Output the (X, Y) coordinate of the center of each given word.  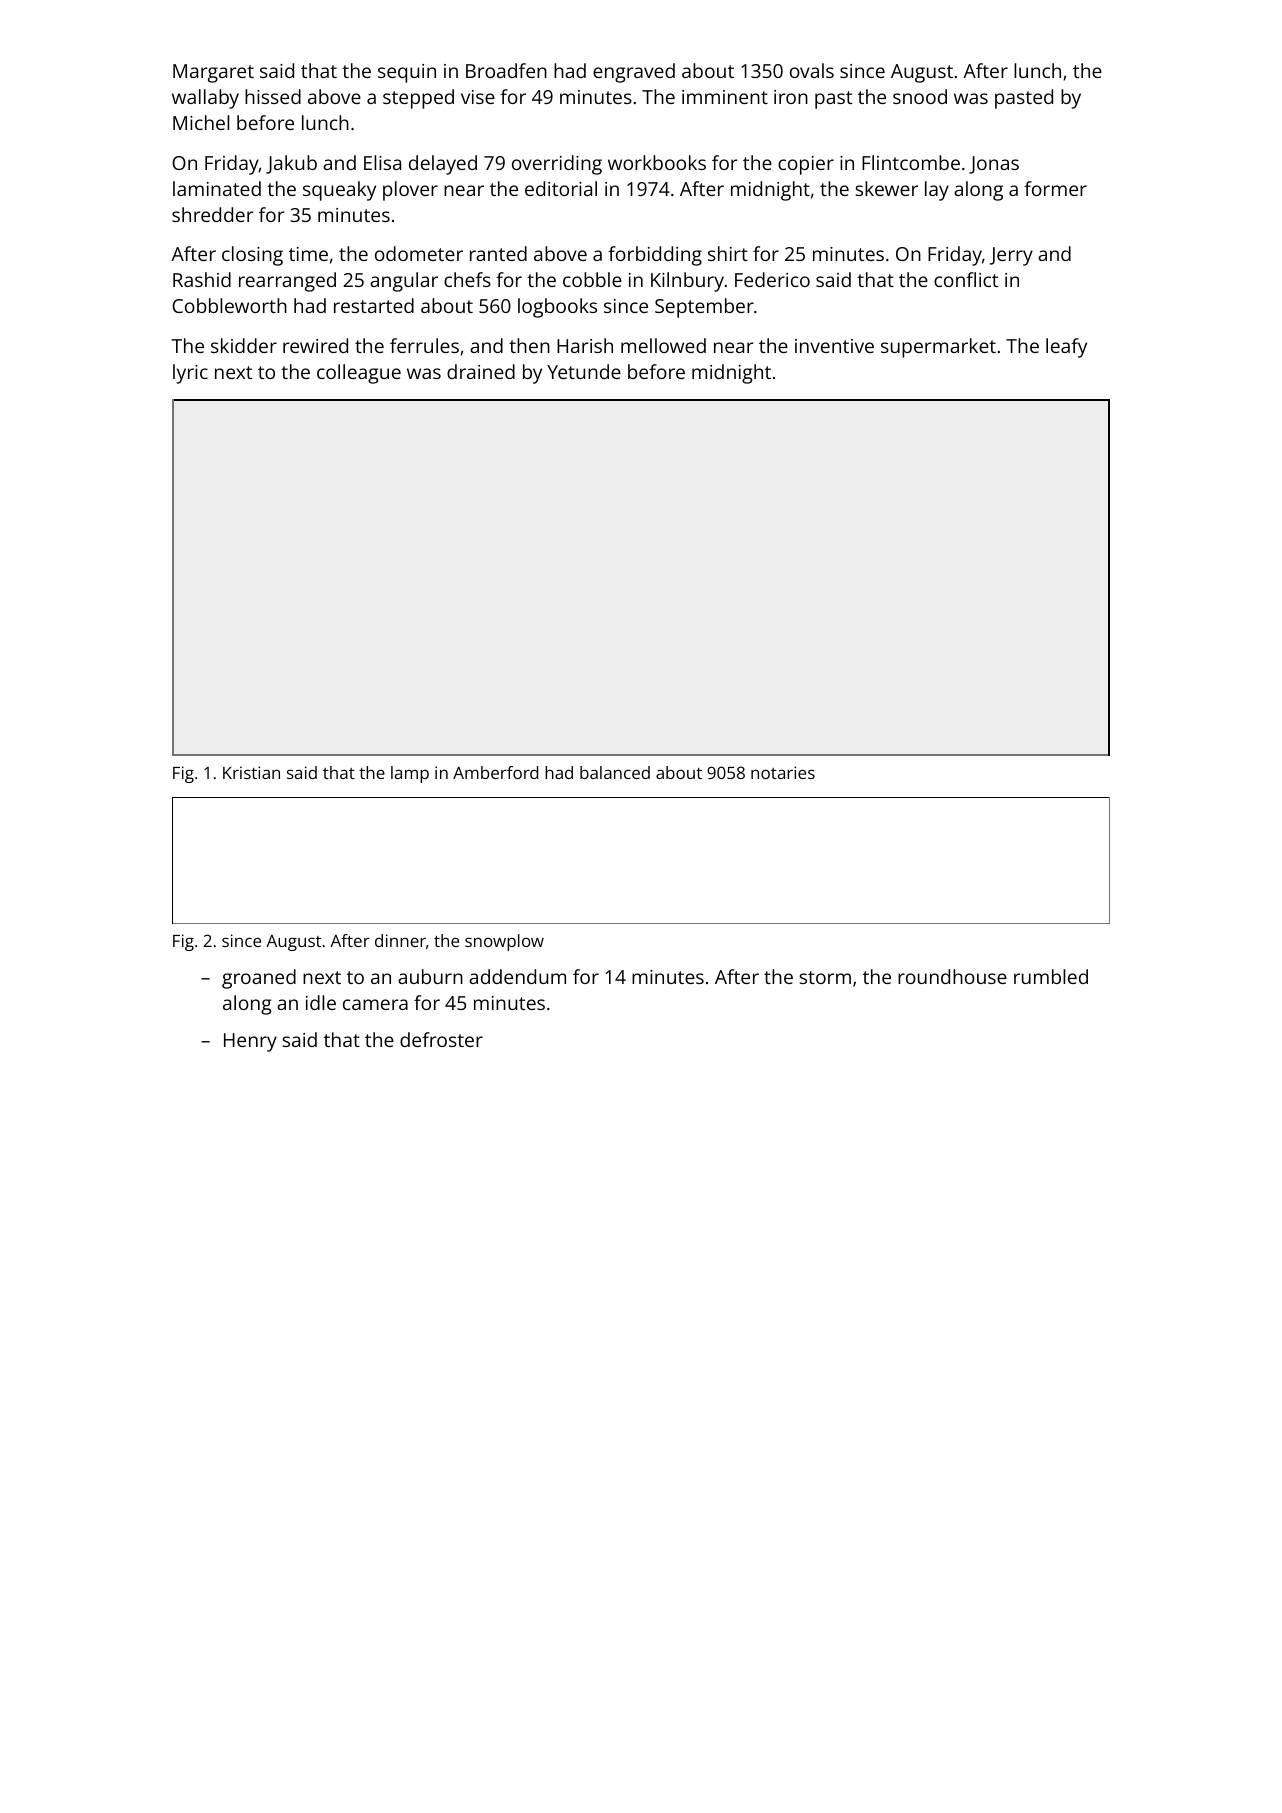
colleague (359, 374)
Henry (250, 1042)
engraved (634, 73)
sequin (407, 73)
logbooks (557, 308)
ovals (812, 70)
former (1055, 188)
